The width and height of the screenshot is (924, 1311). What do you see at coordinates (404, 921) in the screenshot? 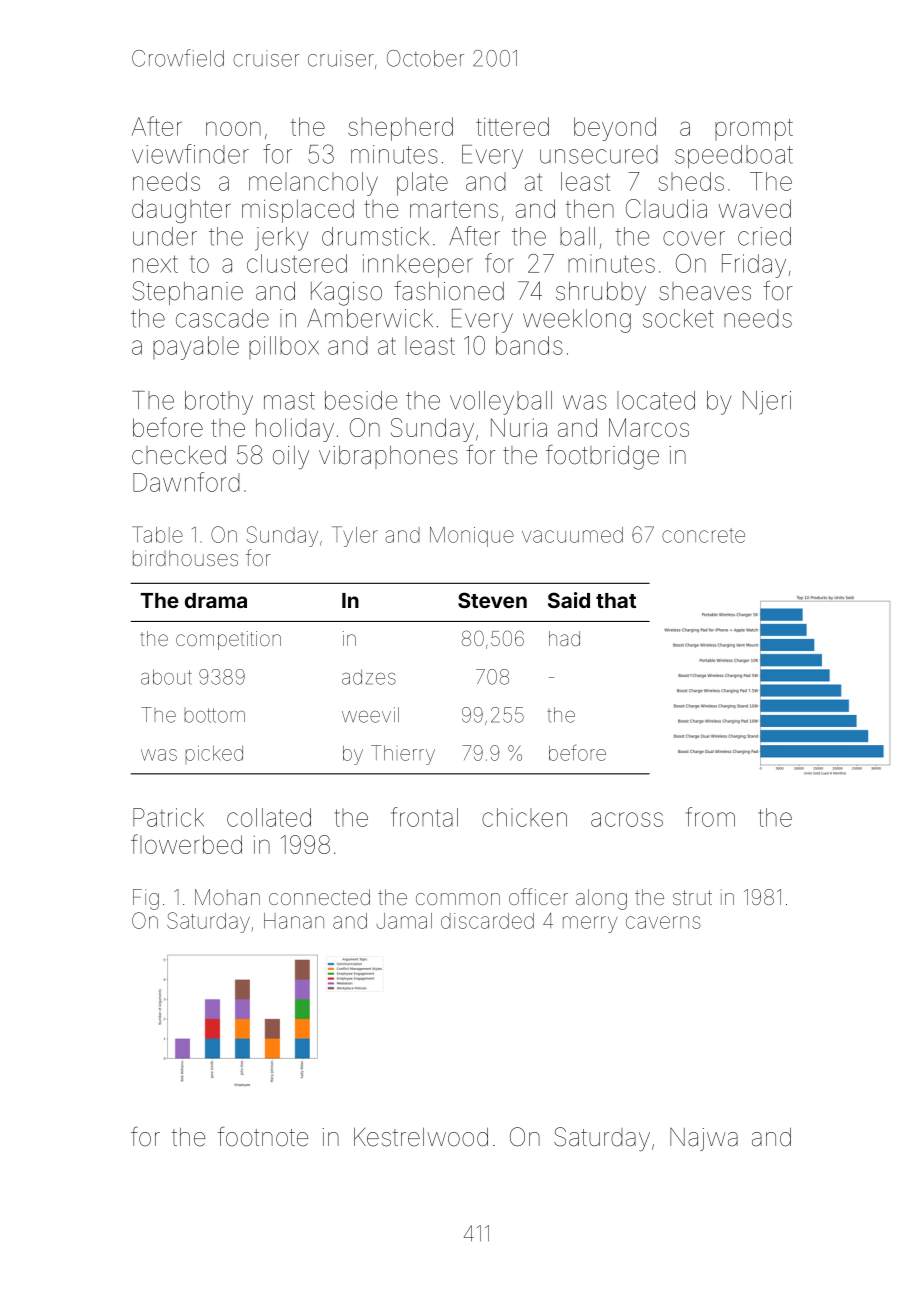
I see `Jamal` at bounding box center [404, 921].
